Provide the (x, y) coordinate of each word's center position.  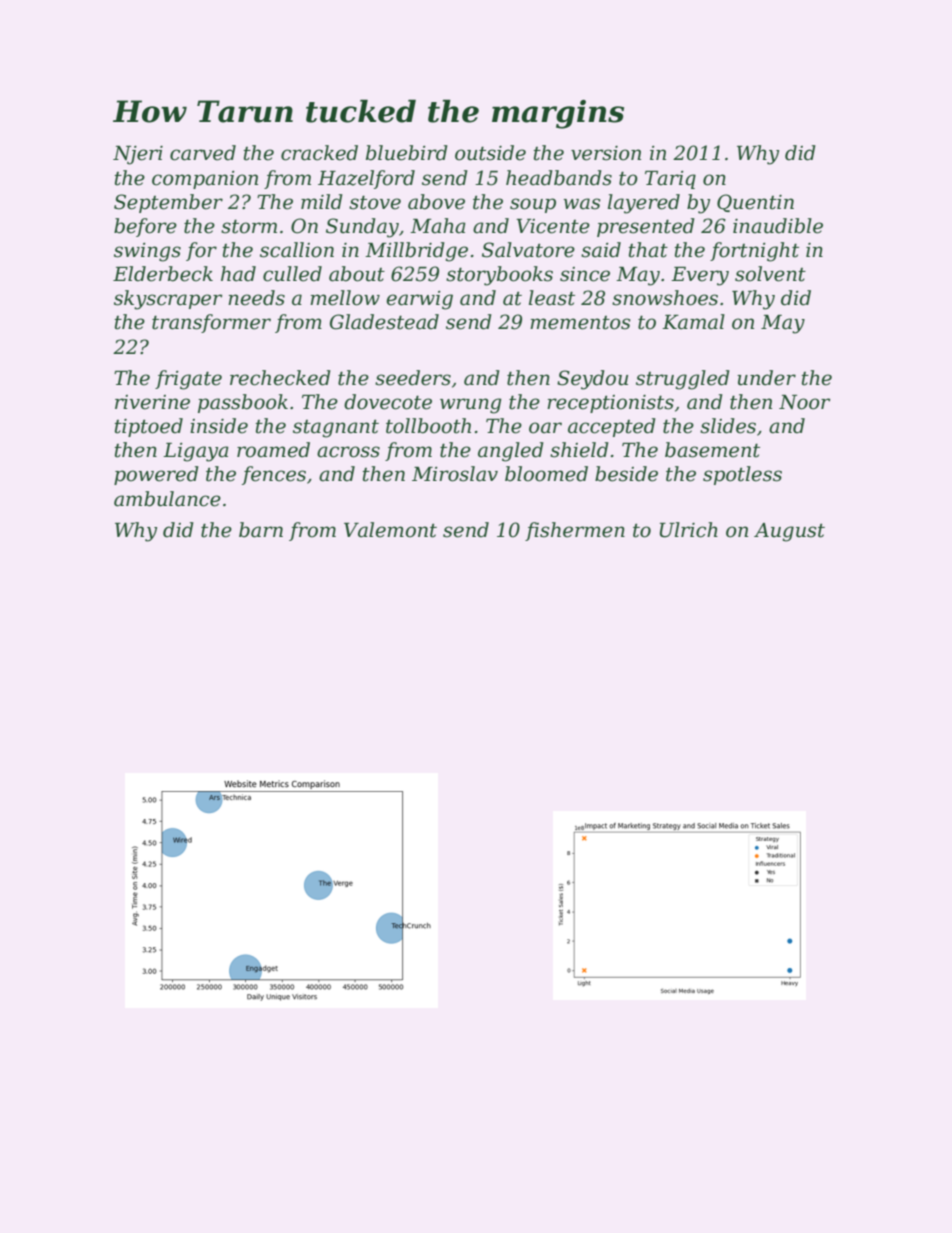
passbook (243, 403)
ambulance (167, 499)
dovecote (388, 402)
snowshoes (665, 298)
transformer (211, 323)
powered (156, 475)
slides (728, 426)
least (552, 298)
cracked (319, 153)
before (145, 227)
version (606, 153)
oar (545, 428)
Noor (804, 402)
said (601, 250)
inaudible (778, 226)
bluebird (407, 153)
